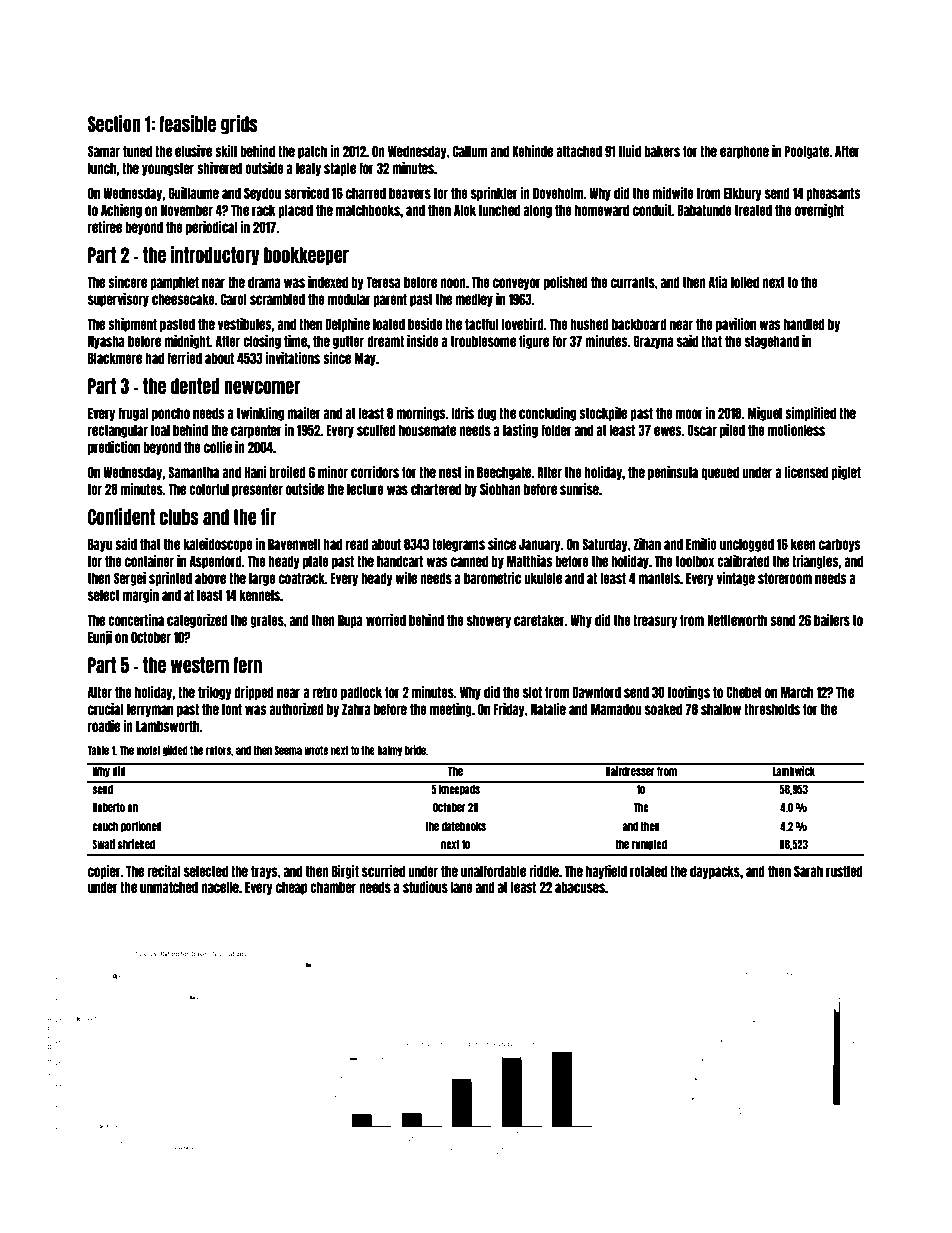  Describe the element at coordinates (106, 342) in the screenshot. I see `Nyasha` at that location.
